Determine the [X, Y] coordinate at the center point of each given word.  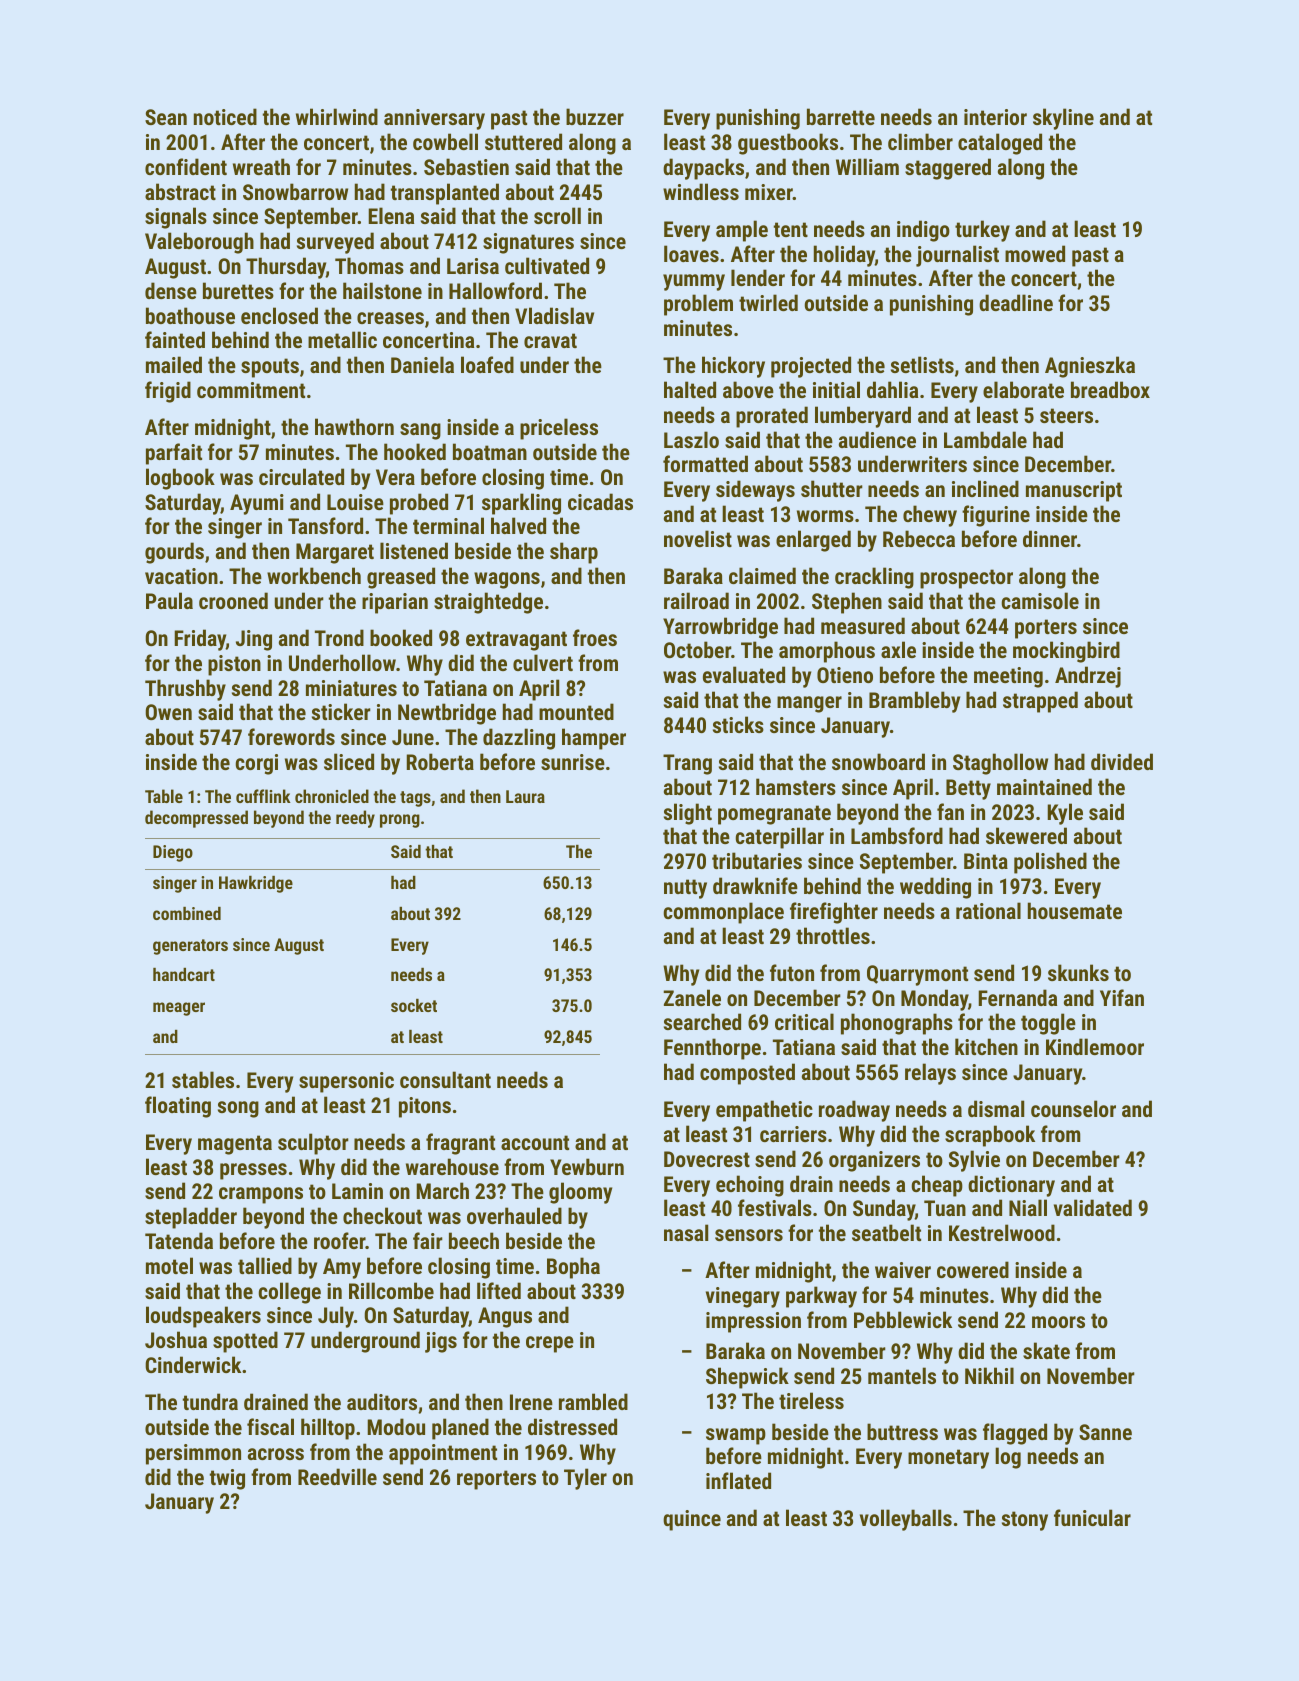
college [289, 1293]
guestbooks [788, 144]
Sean [166, 117]
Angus [505, 1317]
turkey [982, 231]
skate [1046, 1350]
